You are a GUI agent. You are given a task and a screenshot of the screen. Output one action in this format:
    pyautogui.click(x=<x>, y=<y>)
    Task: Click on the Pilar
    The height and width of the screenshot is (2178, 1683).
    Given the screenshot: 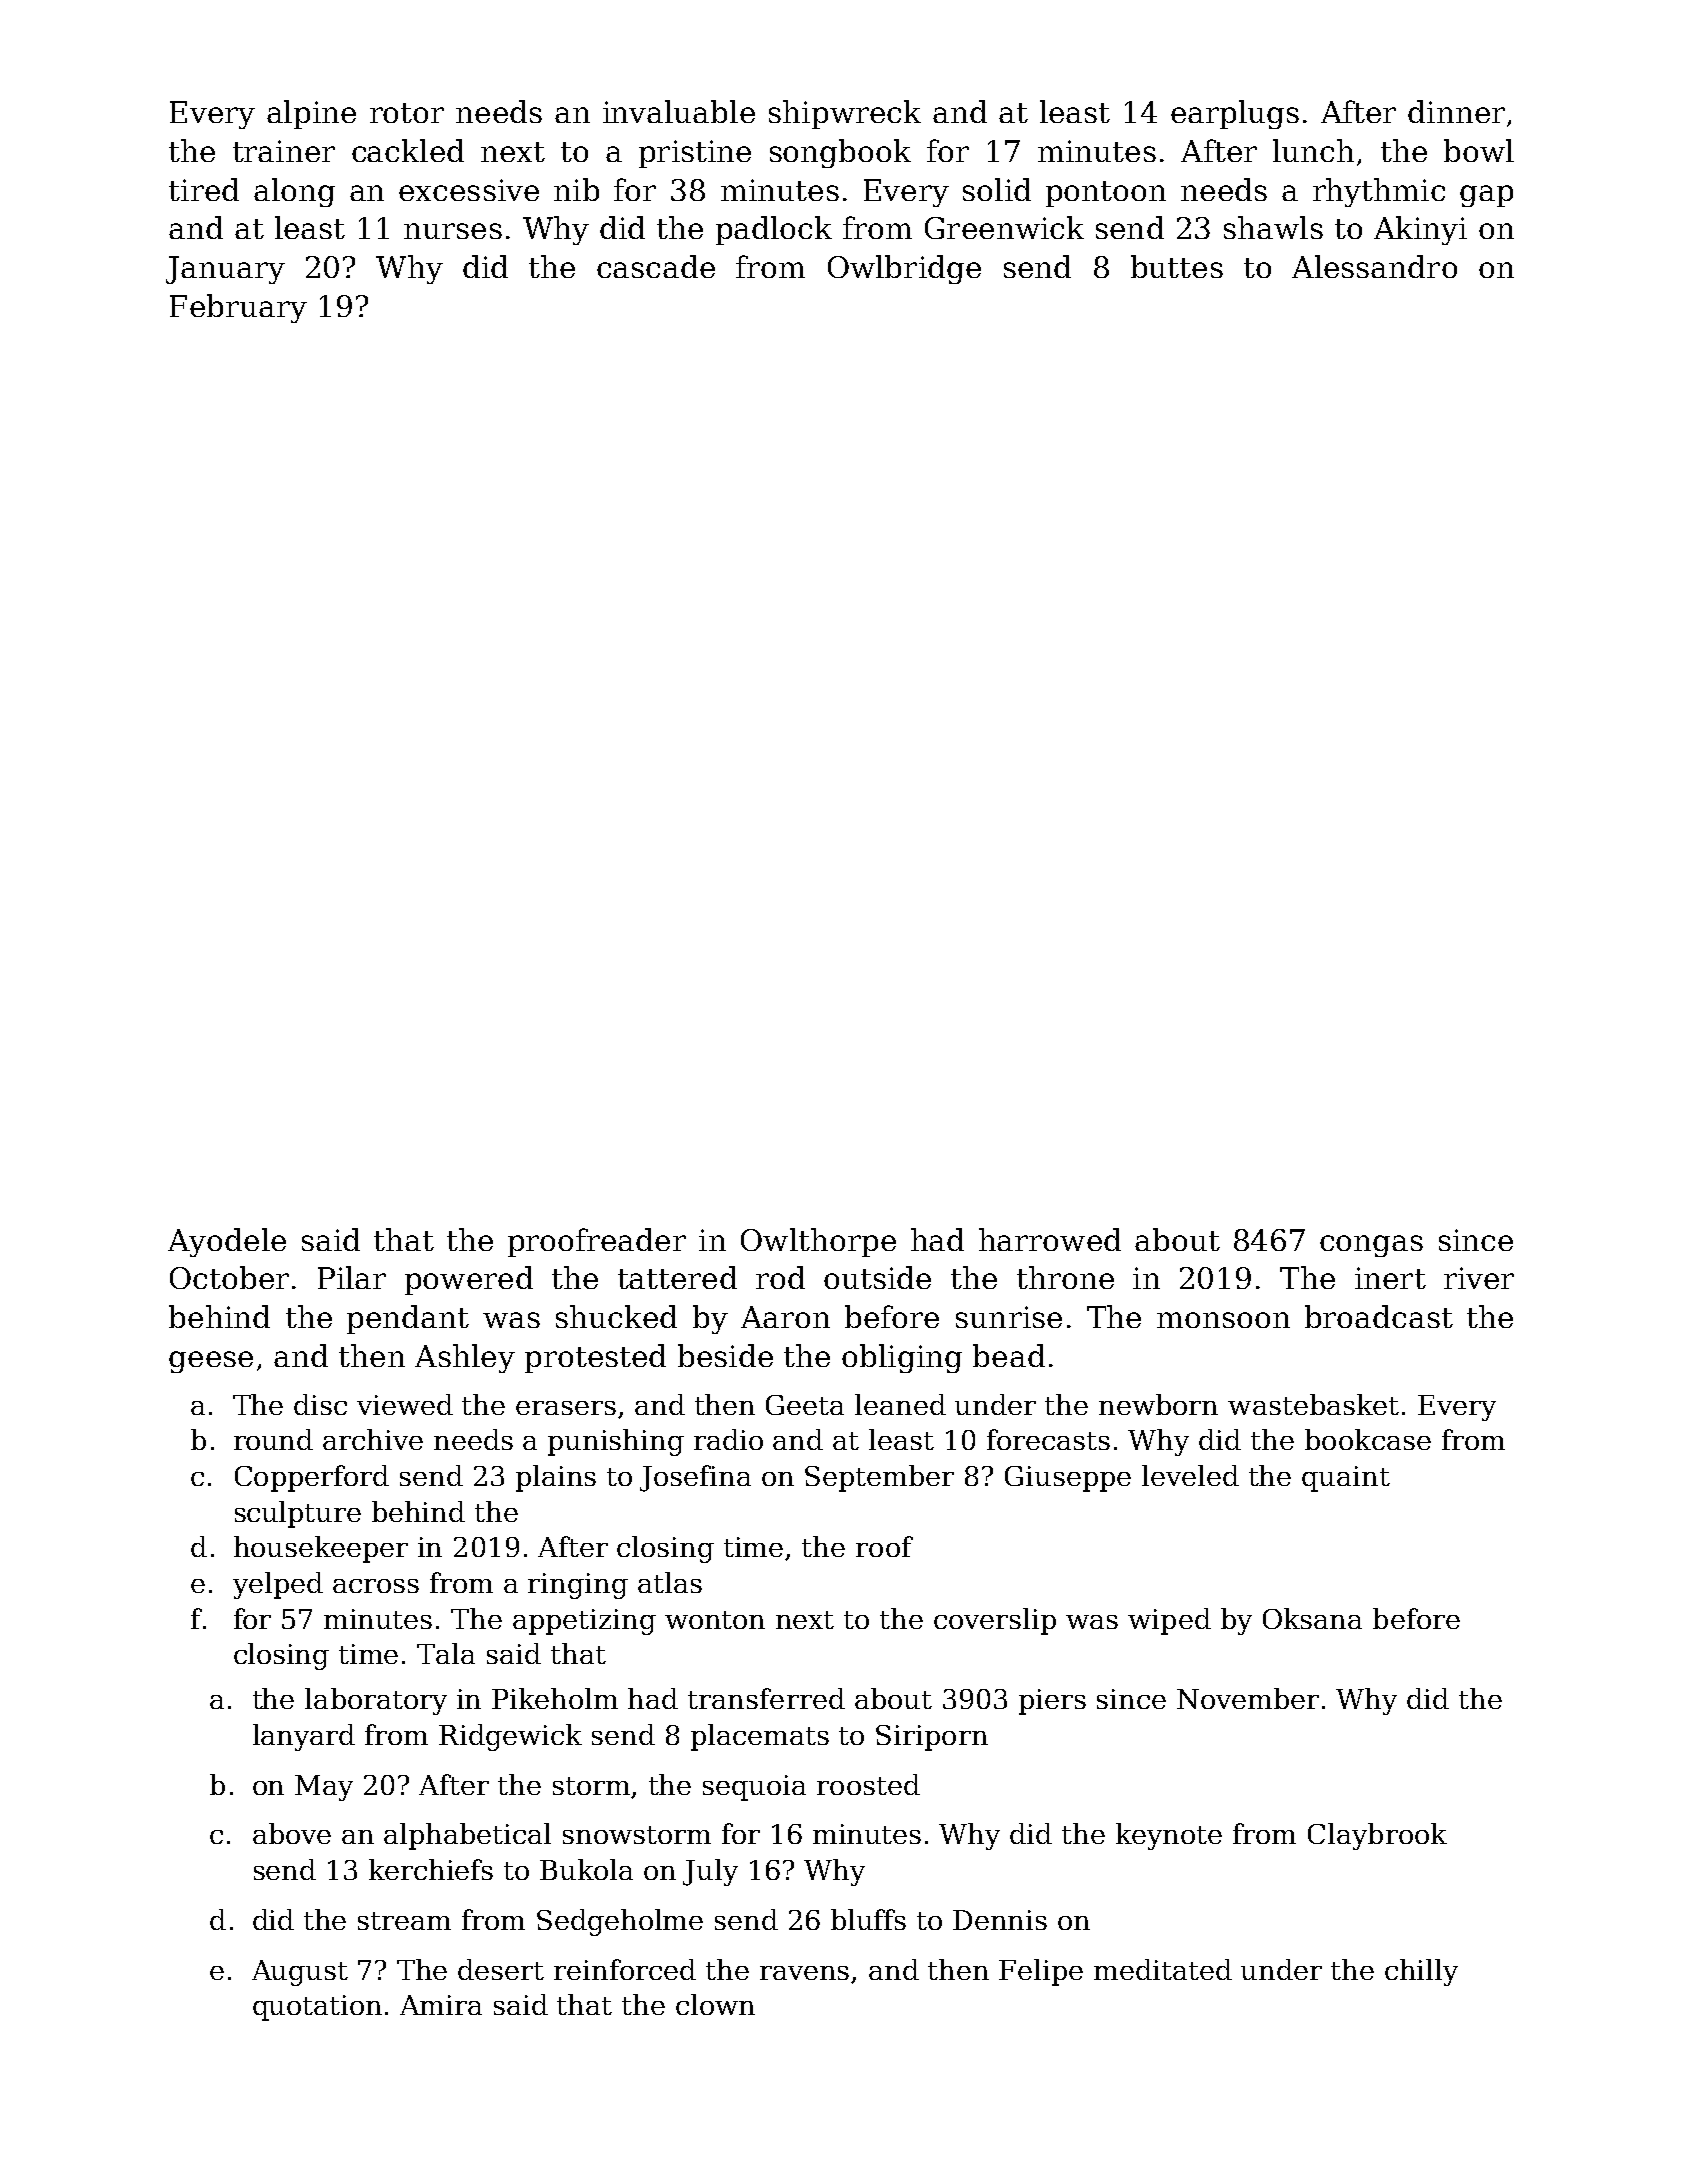 What is the action you would take?
    pyautogui.click(x=352, y=1277)
